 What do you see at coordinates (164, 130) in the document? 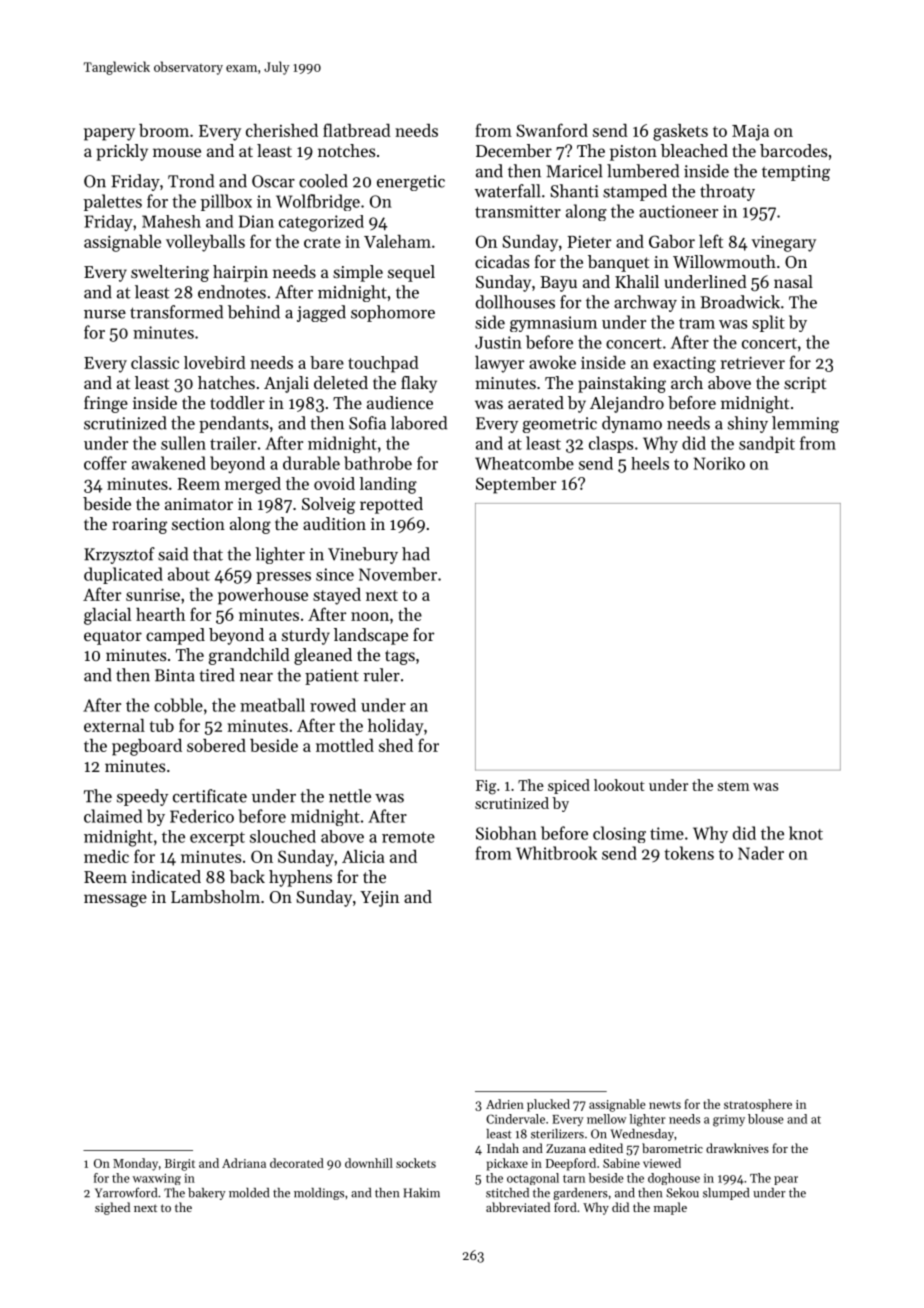
I see `broom` at bounding box center [164, 130].
